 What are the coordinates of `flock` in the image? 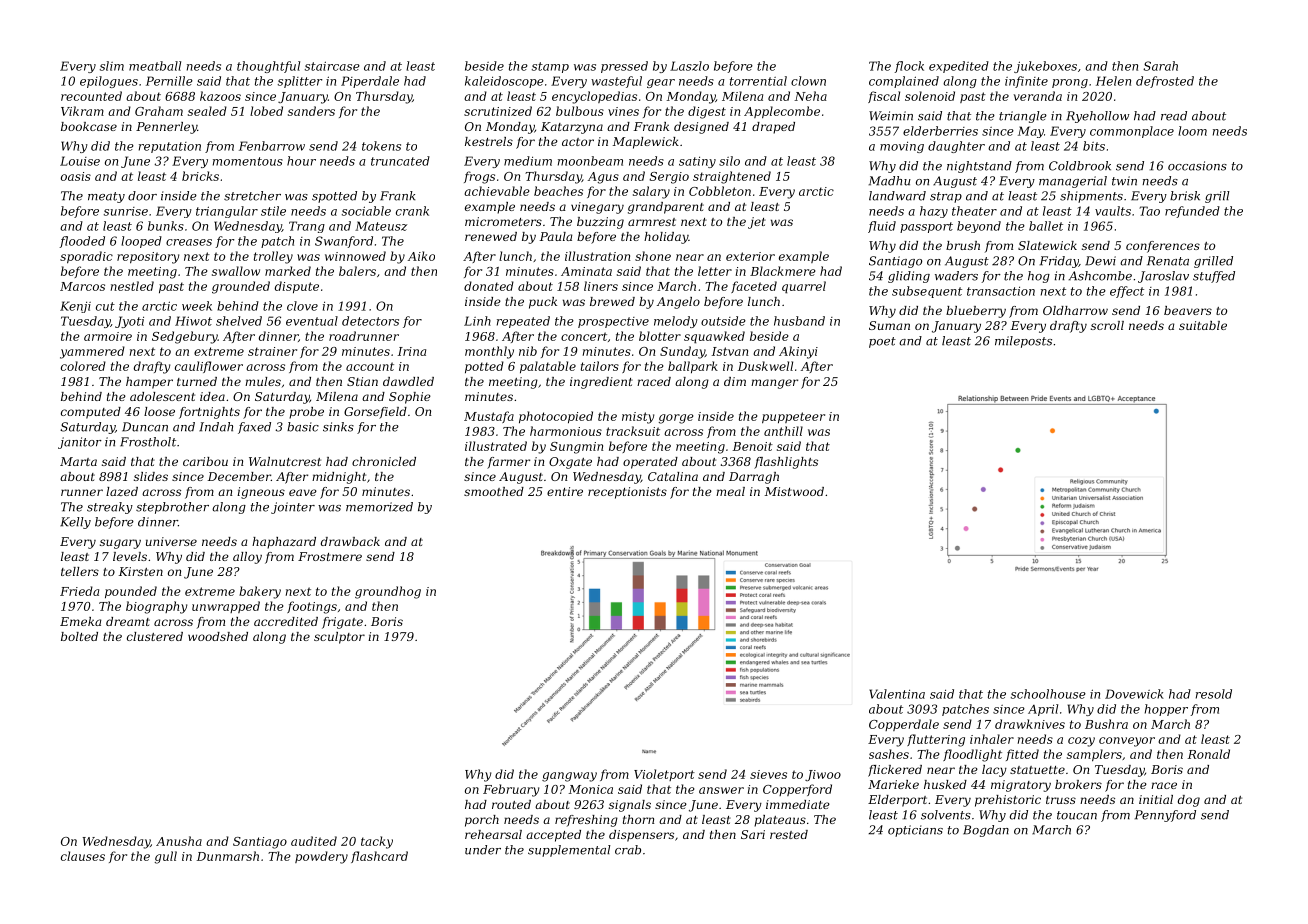 It's located at (909, 67).
